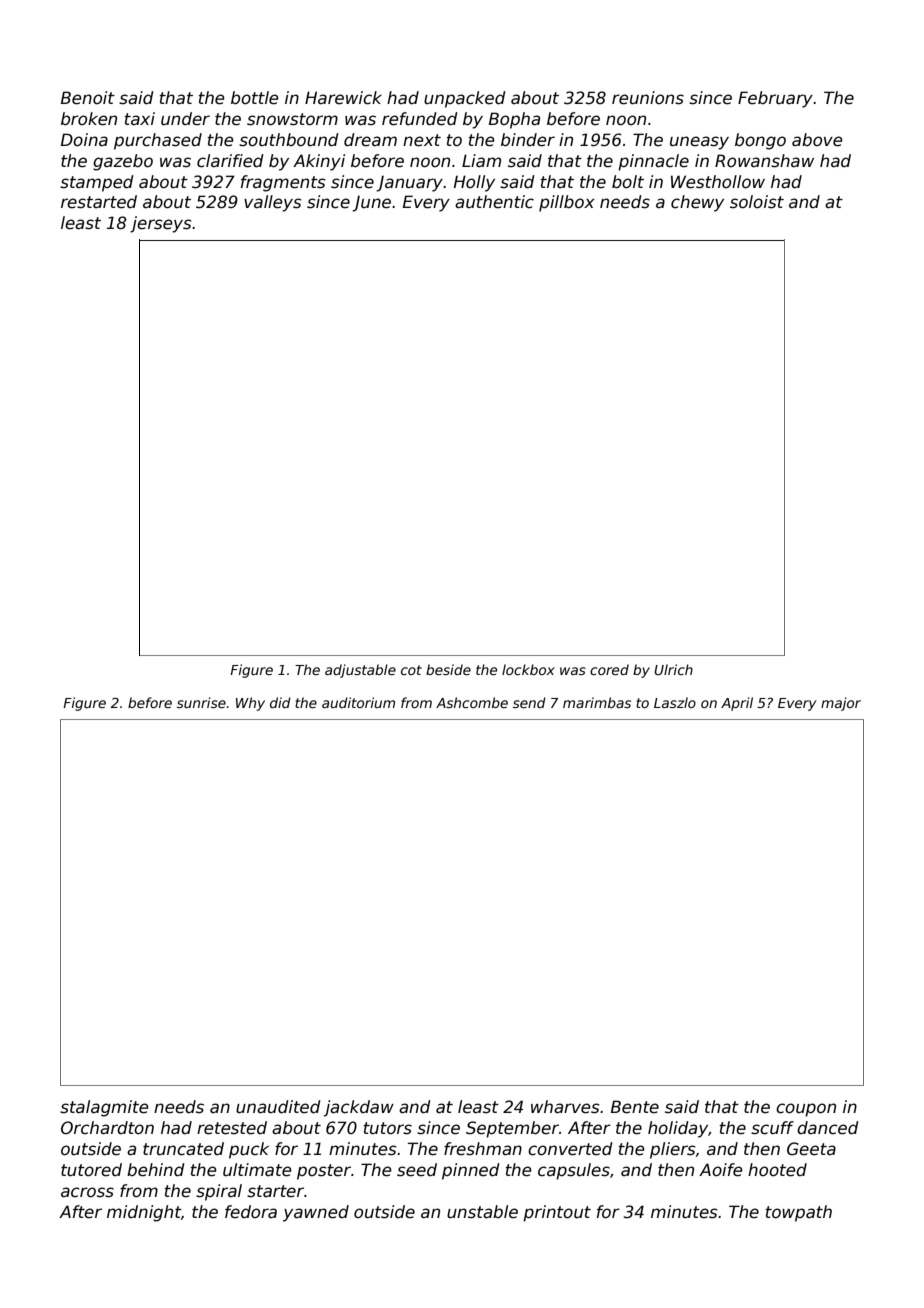 This image has height=1308, width=924. Describe the element at coordinates (775, 99) in the image. I see `February` at that location.
